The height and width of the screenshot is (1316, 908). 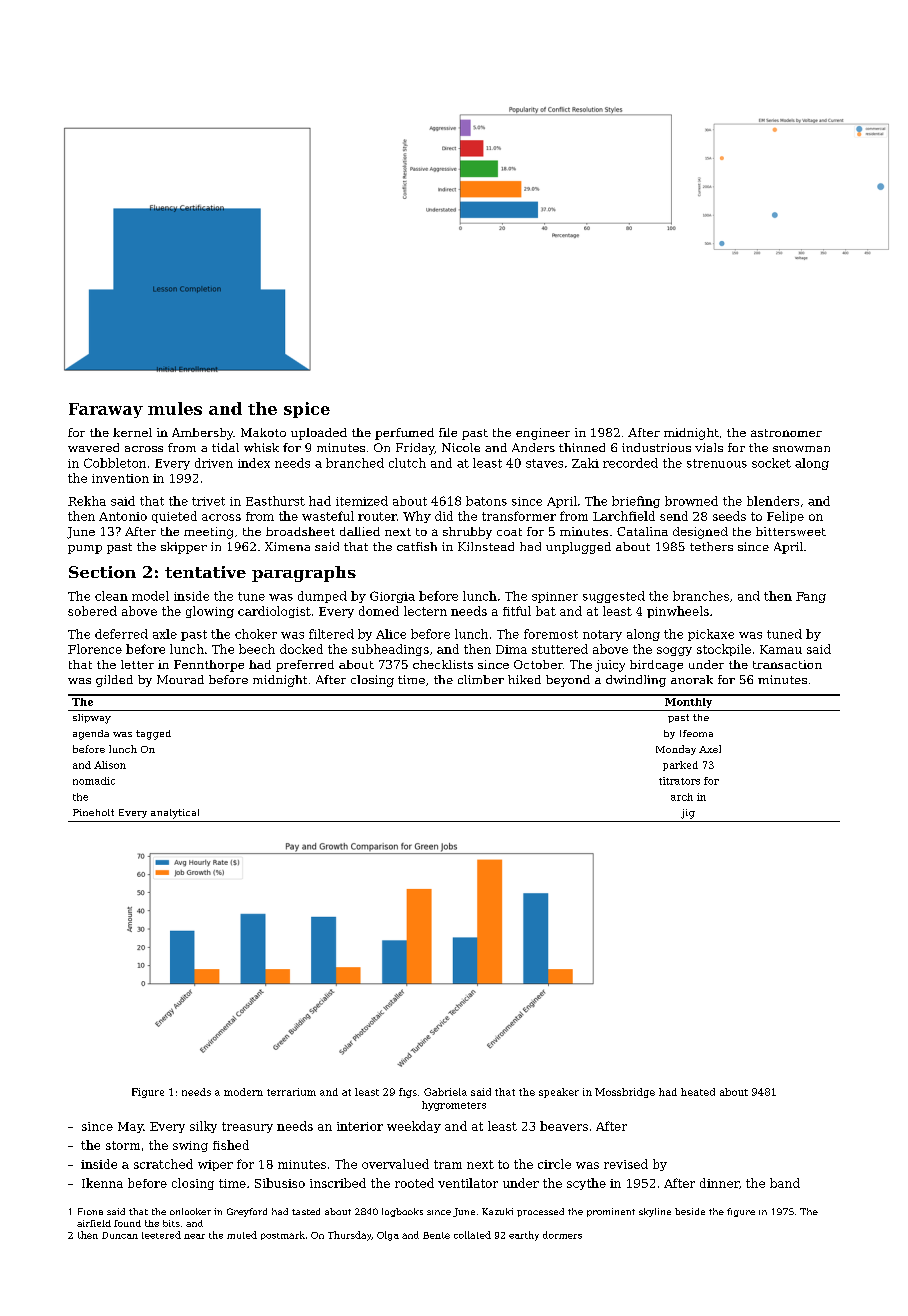 What do you see at coordinates (115, 463) in the screenshot?
I see `Cobbleton` at bounding box center [115, 463].
